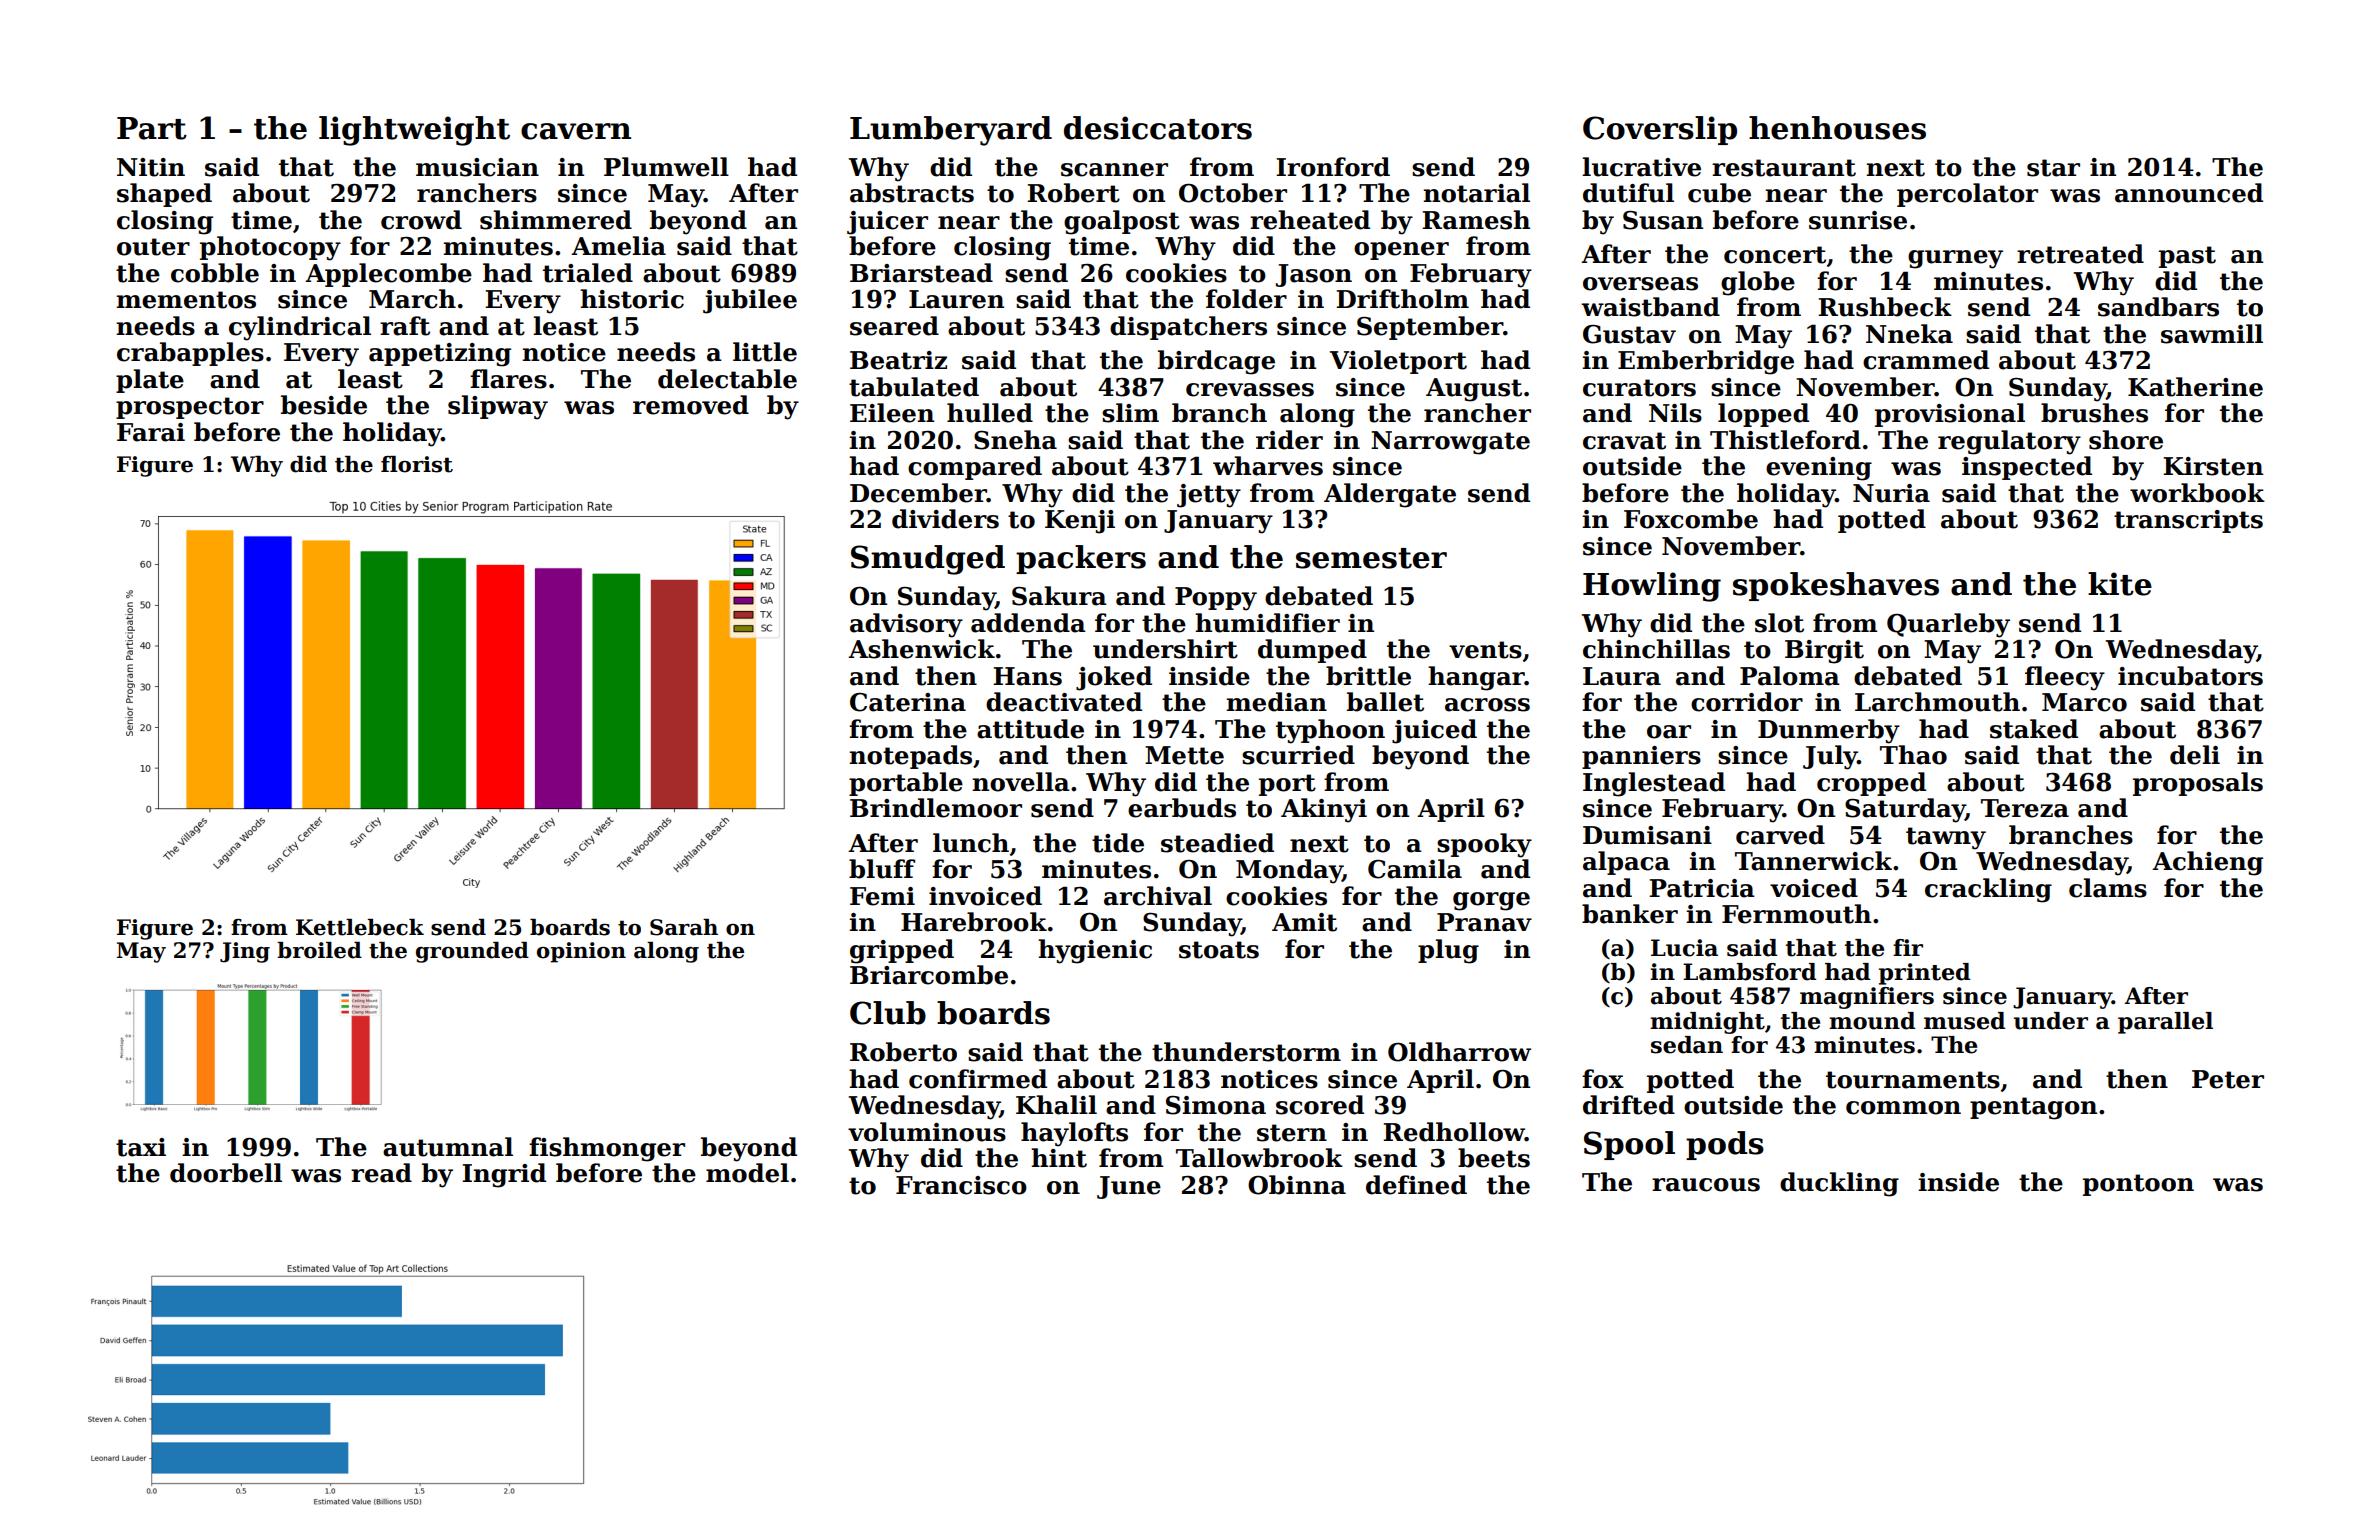  I want to click on little, so click(765, 352).
